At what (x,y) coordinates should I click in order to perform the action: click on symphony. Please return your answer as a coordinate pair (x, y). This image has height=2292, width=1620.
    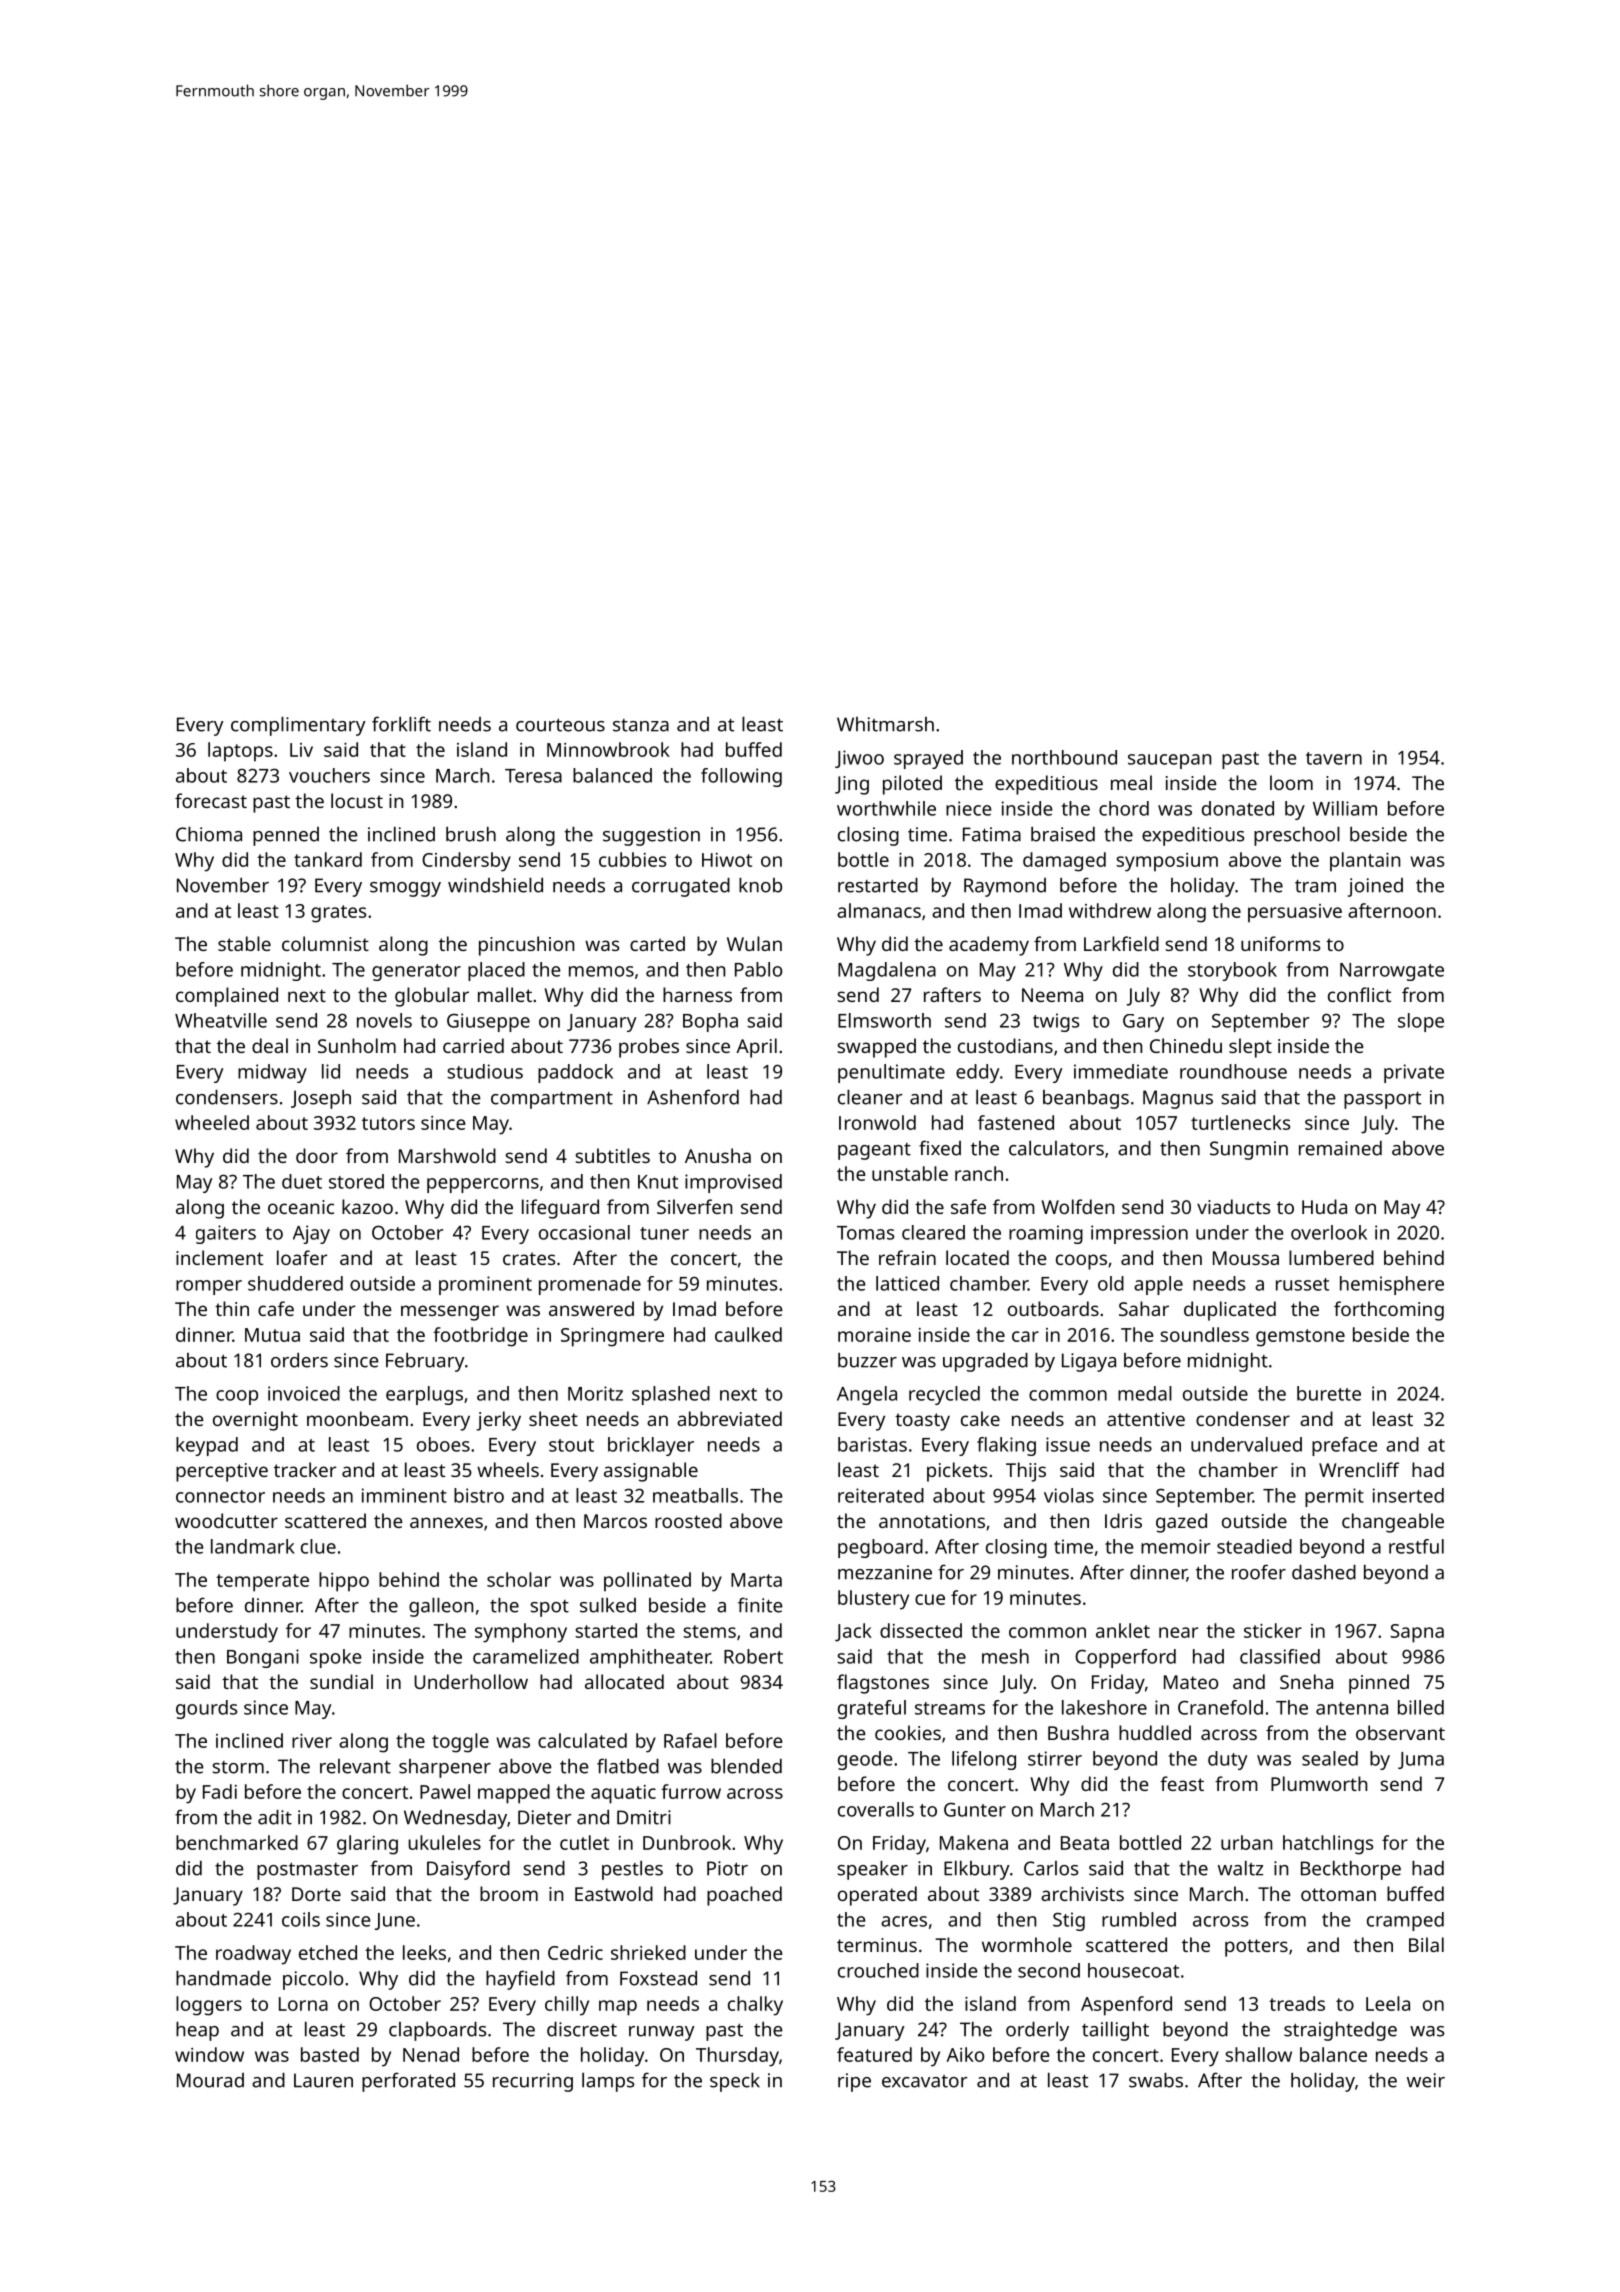
    Looking at the image, I should click on (521, 1633).
